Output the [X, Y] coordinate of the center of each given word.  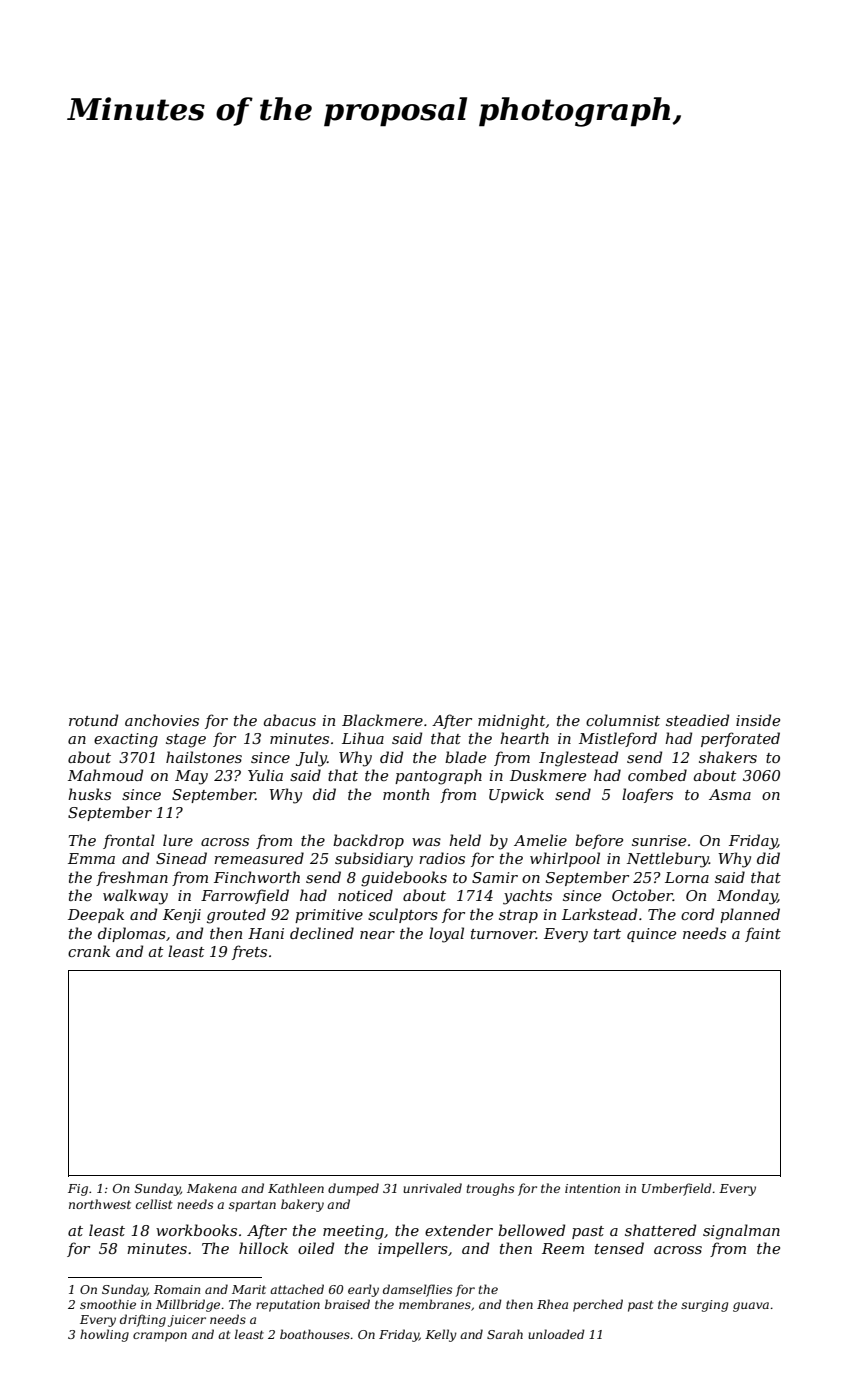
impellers [413, 1249]
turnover [503, 934]
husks [89, 794]
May [191, 777]
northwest [100, 1204]
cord [697, 914]
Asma [730, 794]
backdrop [368, 841]
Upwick [516, 795]
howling [104, 1335]
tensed [619, 1248]
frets [249, 952]
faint [763, 934]
